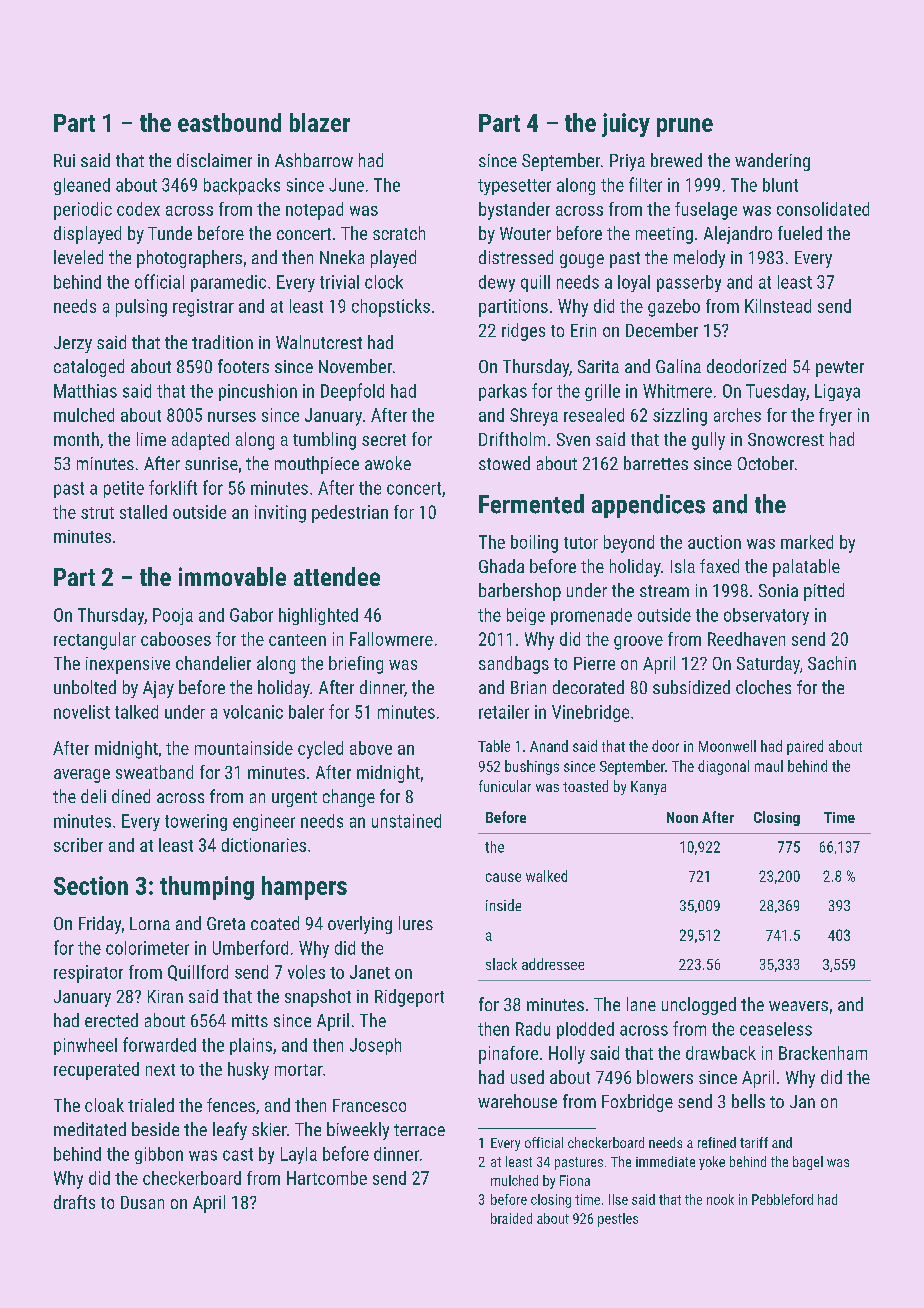 This image has height=1308, width=924. What do you see at coordinates (64, 160) in the image?
I see `Rui` at bounding box center [64, 160].
